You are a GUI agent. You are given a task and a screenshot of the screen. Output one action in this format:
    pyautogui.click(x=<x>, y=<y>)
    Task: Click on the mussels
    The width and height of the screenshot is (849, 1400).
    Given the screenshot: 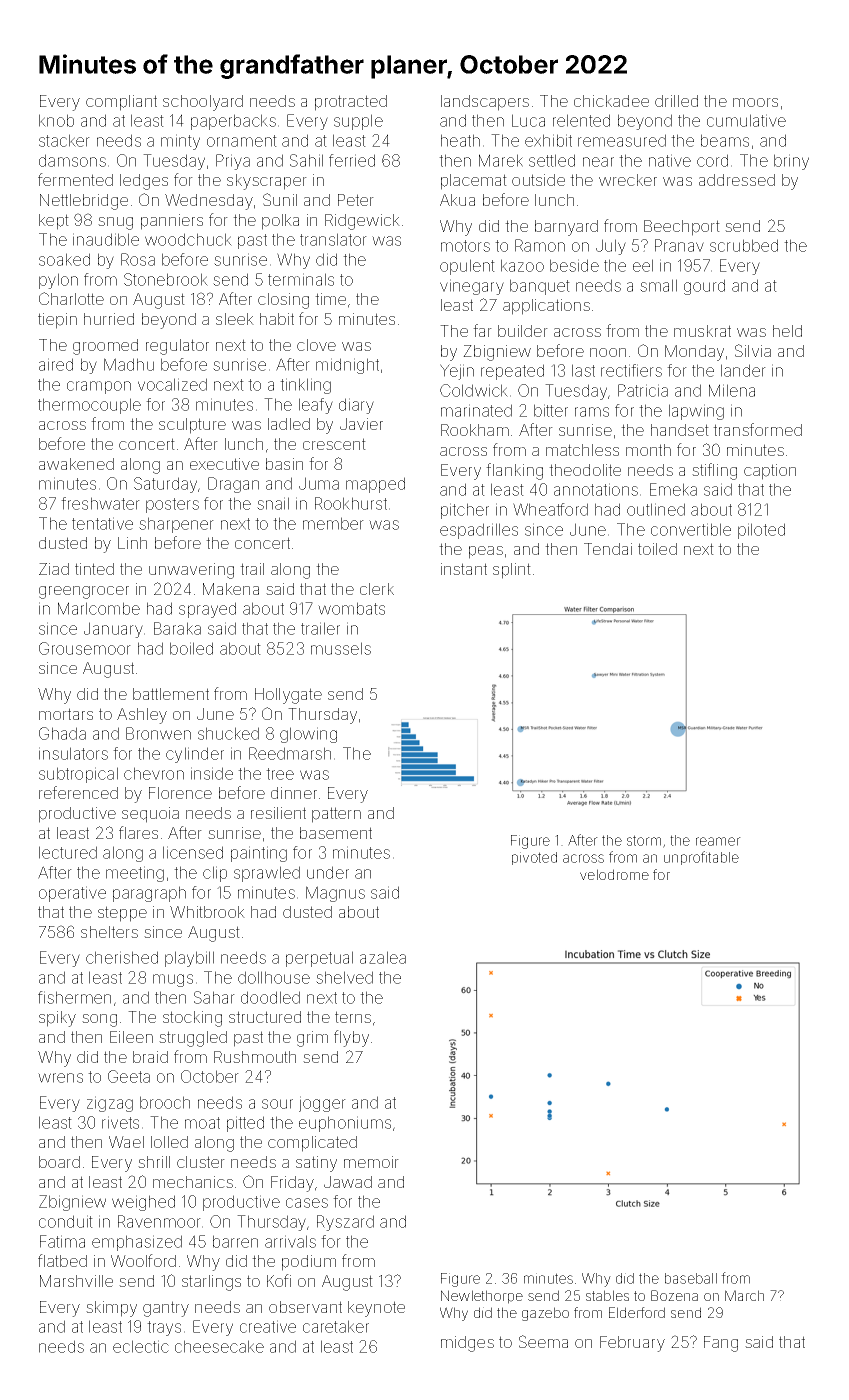 What is the action you would take?
    pyautogui.click(x=341, y=648)
